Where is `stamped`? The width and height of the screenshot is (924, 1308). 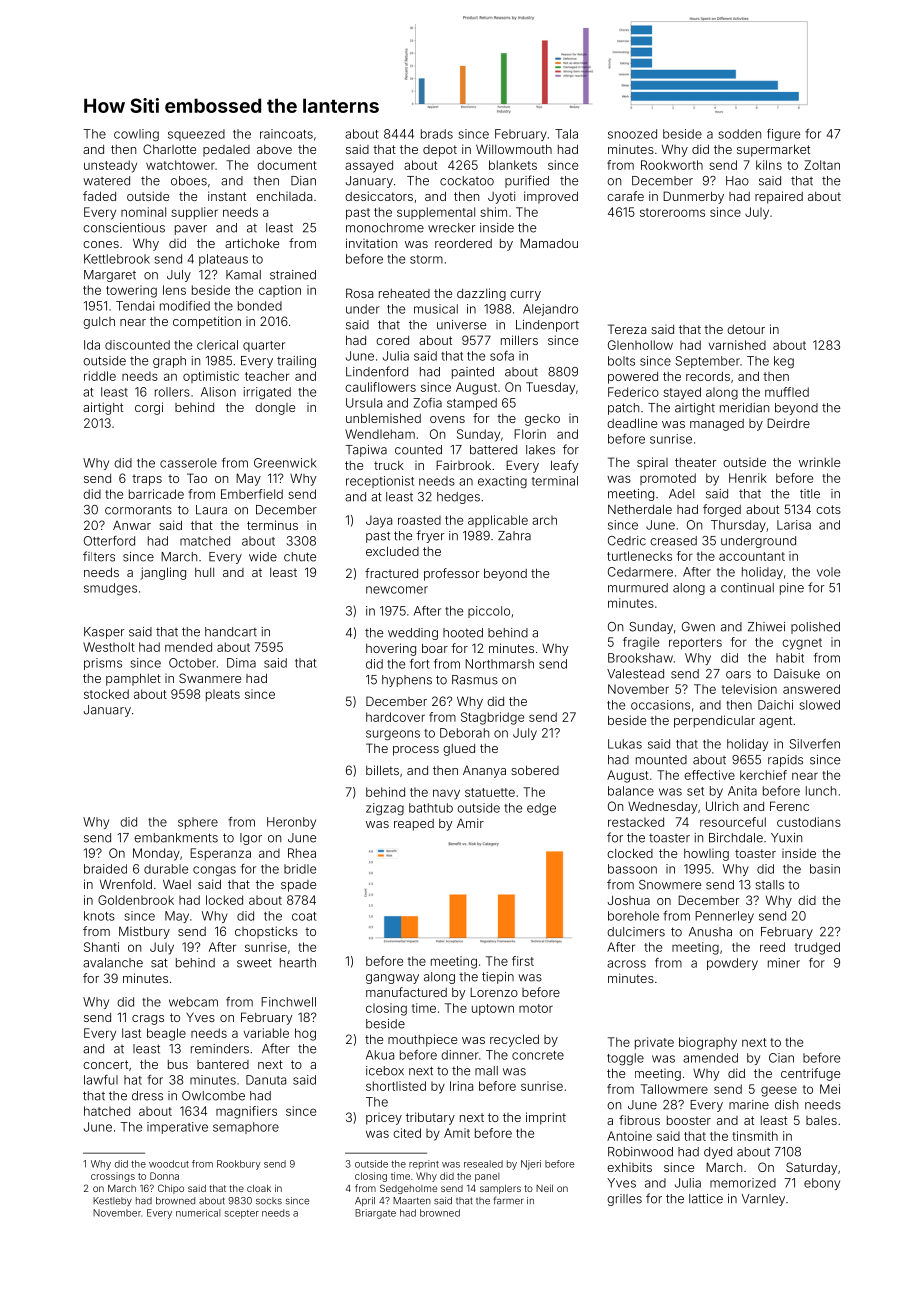
stamped is located at coordinates (472, 404).
